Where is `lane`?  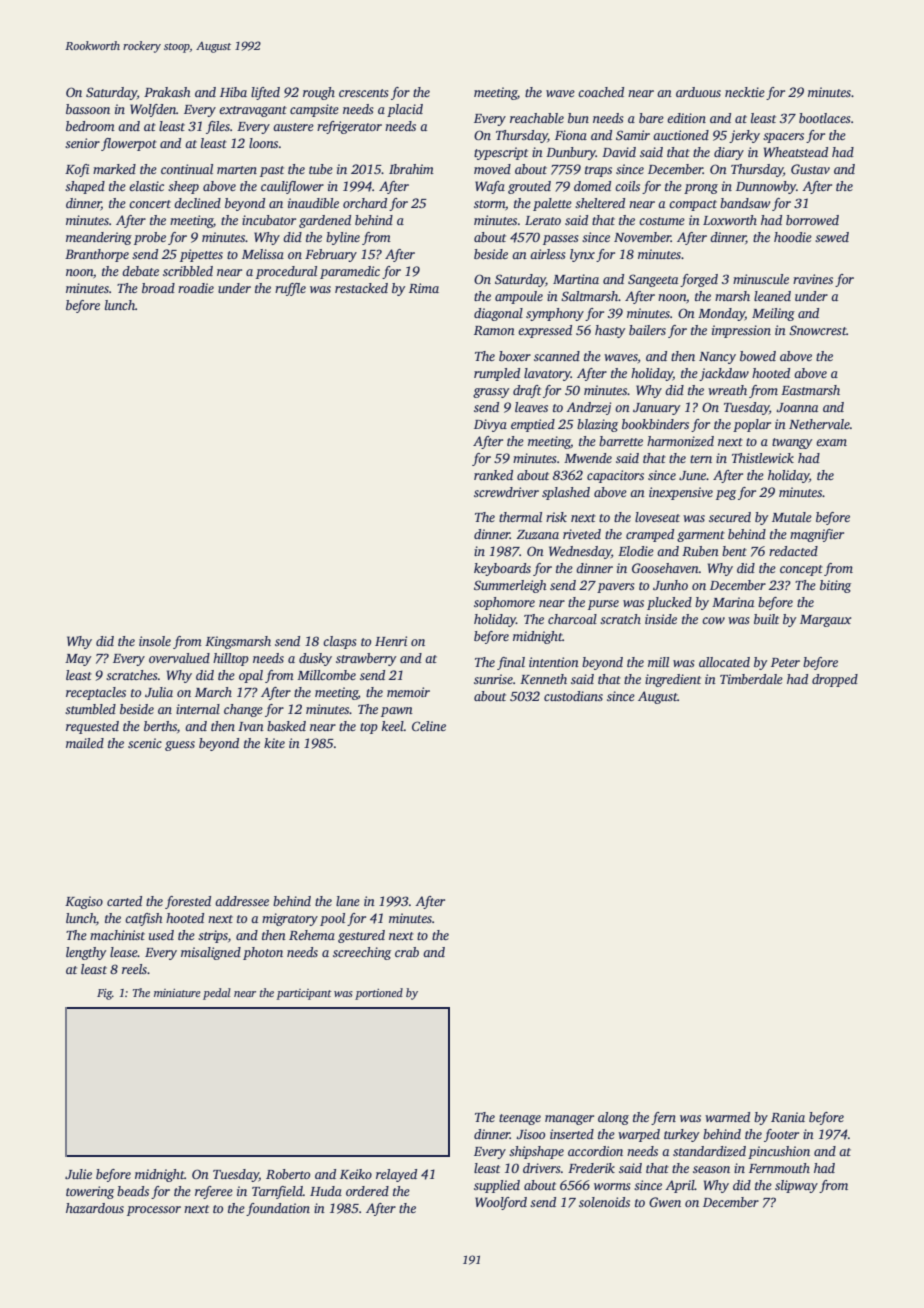
lane is located at coordinates (348, 901).
